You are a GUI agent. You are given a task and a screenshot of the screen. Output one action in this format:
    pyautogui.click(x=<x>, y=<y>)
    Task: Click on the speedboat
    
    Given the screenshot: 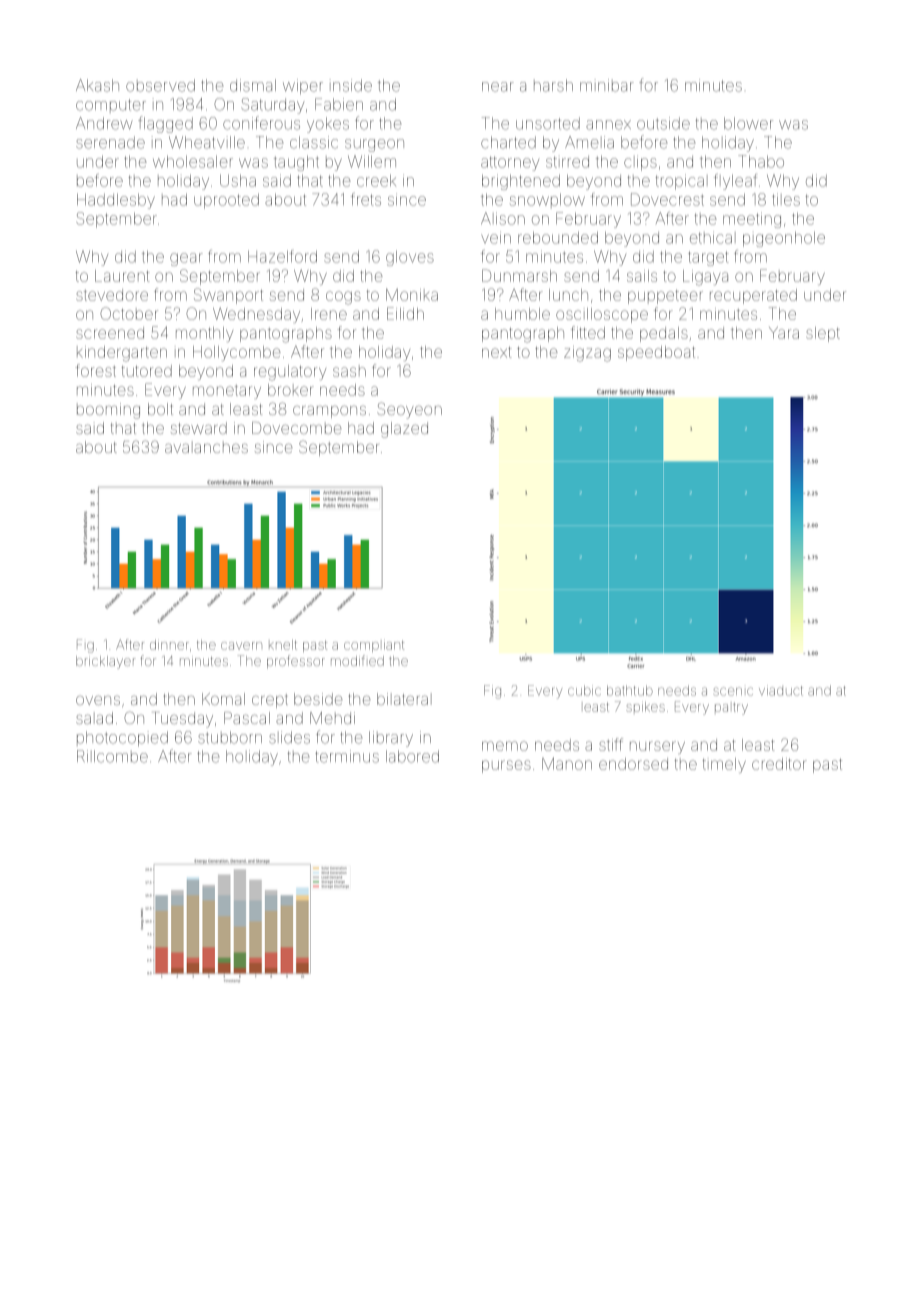 What is the action you would take?
    pyautogui.click(x=656, y=353)
